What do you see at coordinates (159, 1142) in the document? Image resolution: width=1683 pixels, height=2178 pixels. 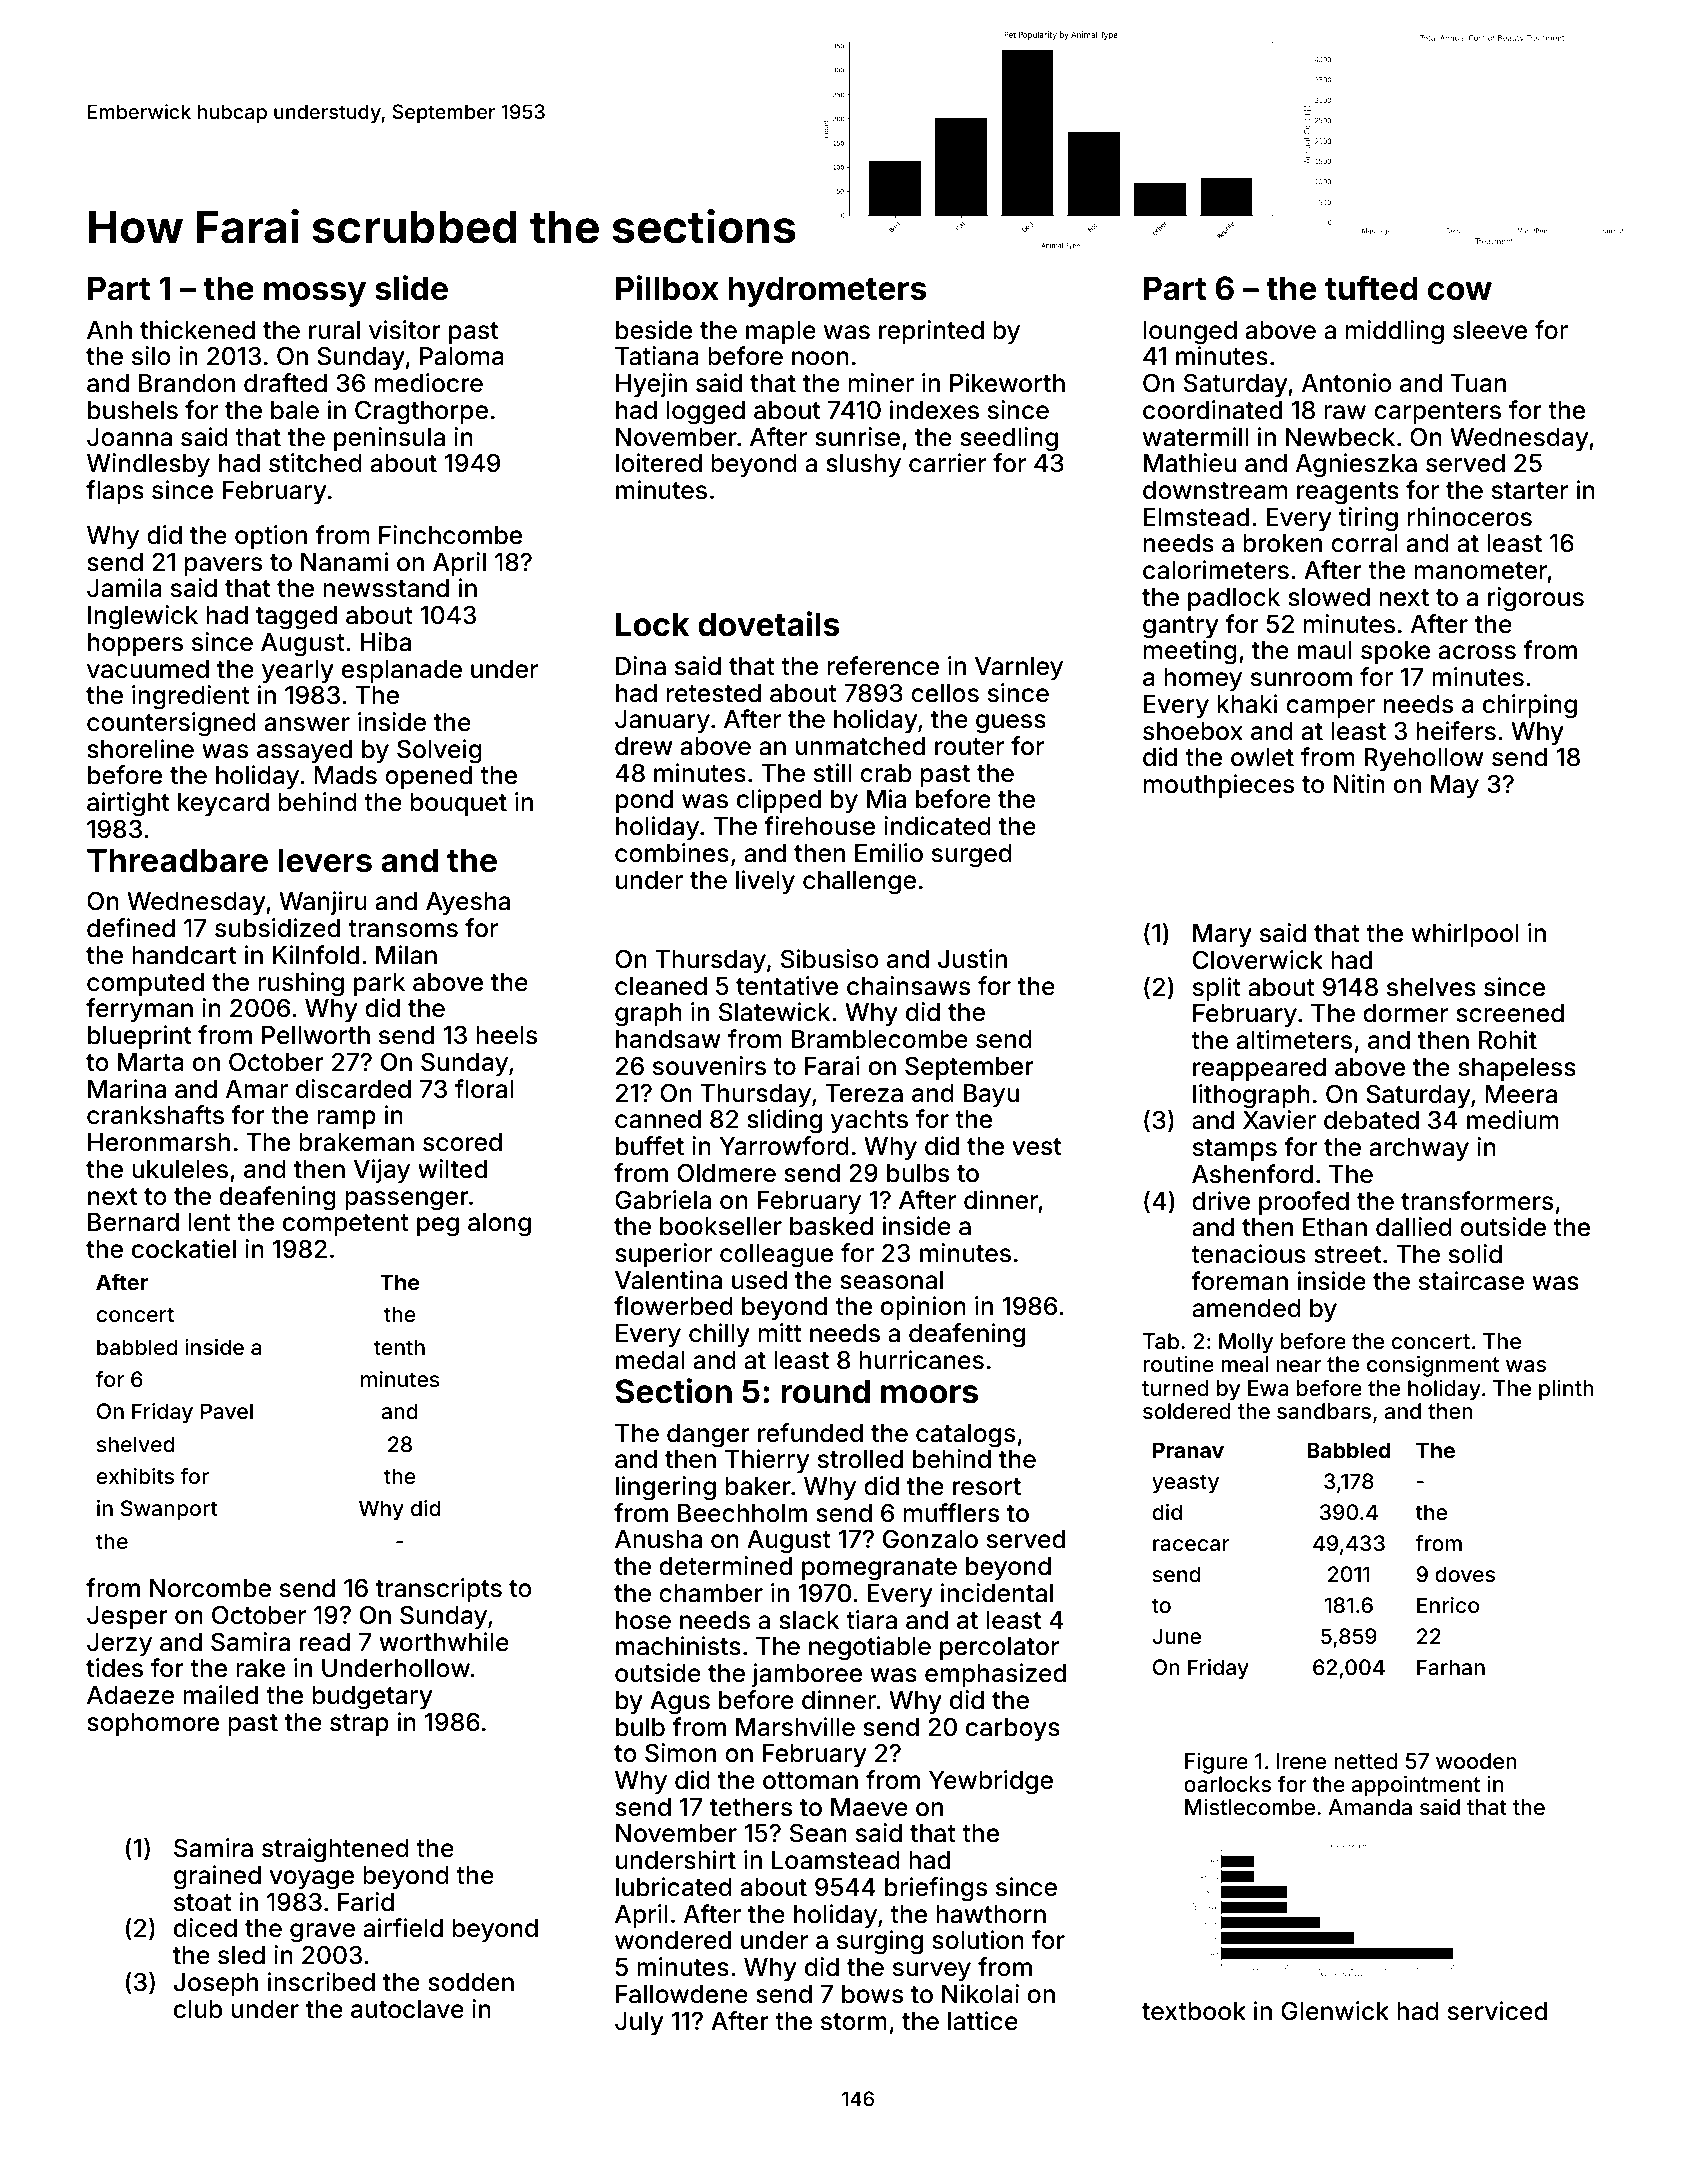 I see `Heronmarsh` at bounding box center [159, 1142].
